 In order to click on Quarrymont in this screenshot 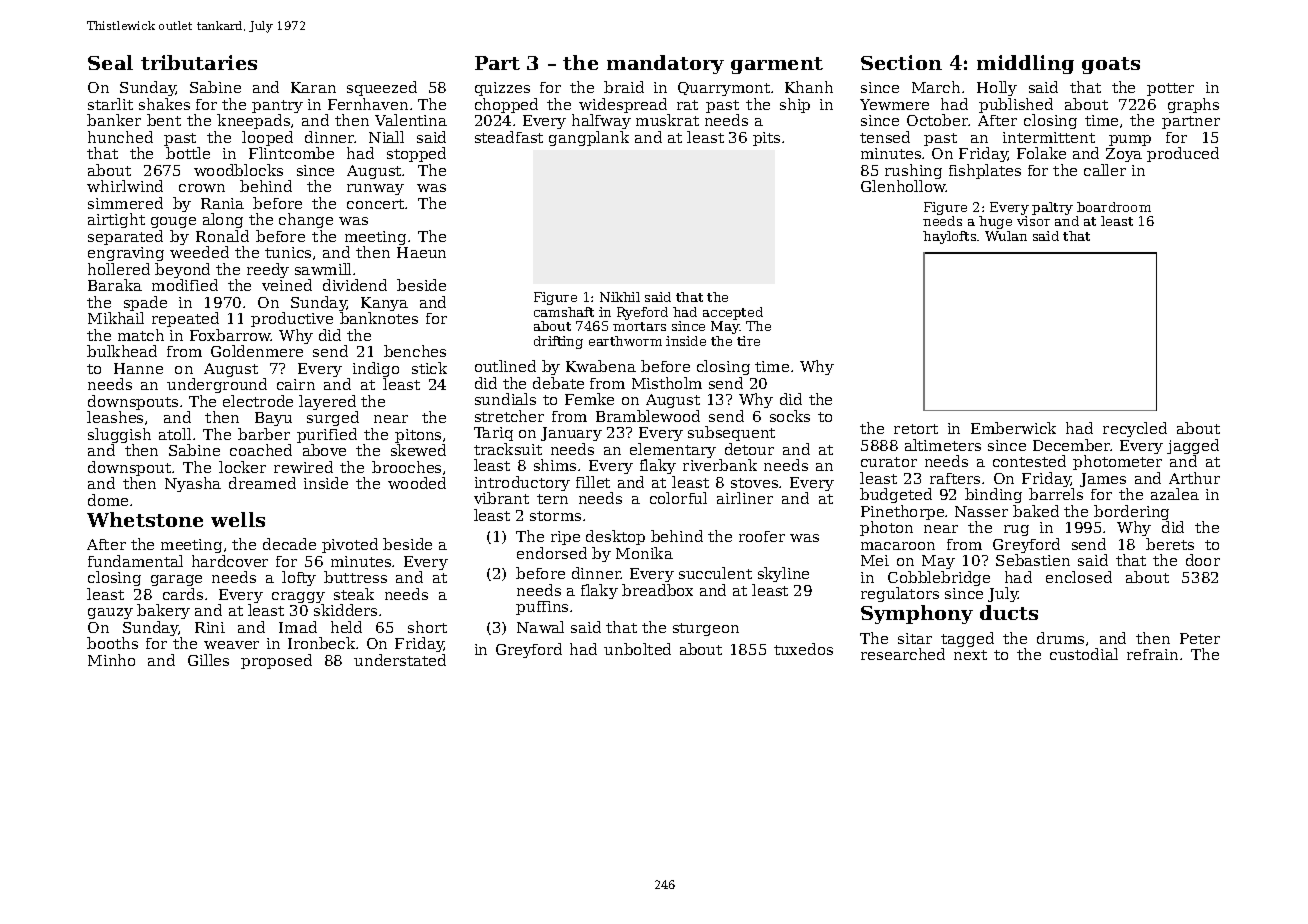, I will do `click(724, 89)`.
